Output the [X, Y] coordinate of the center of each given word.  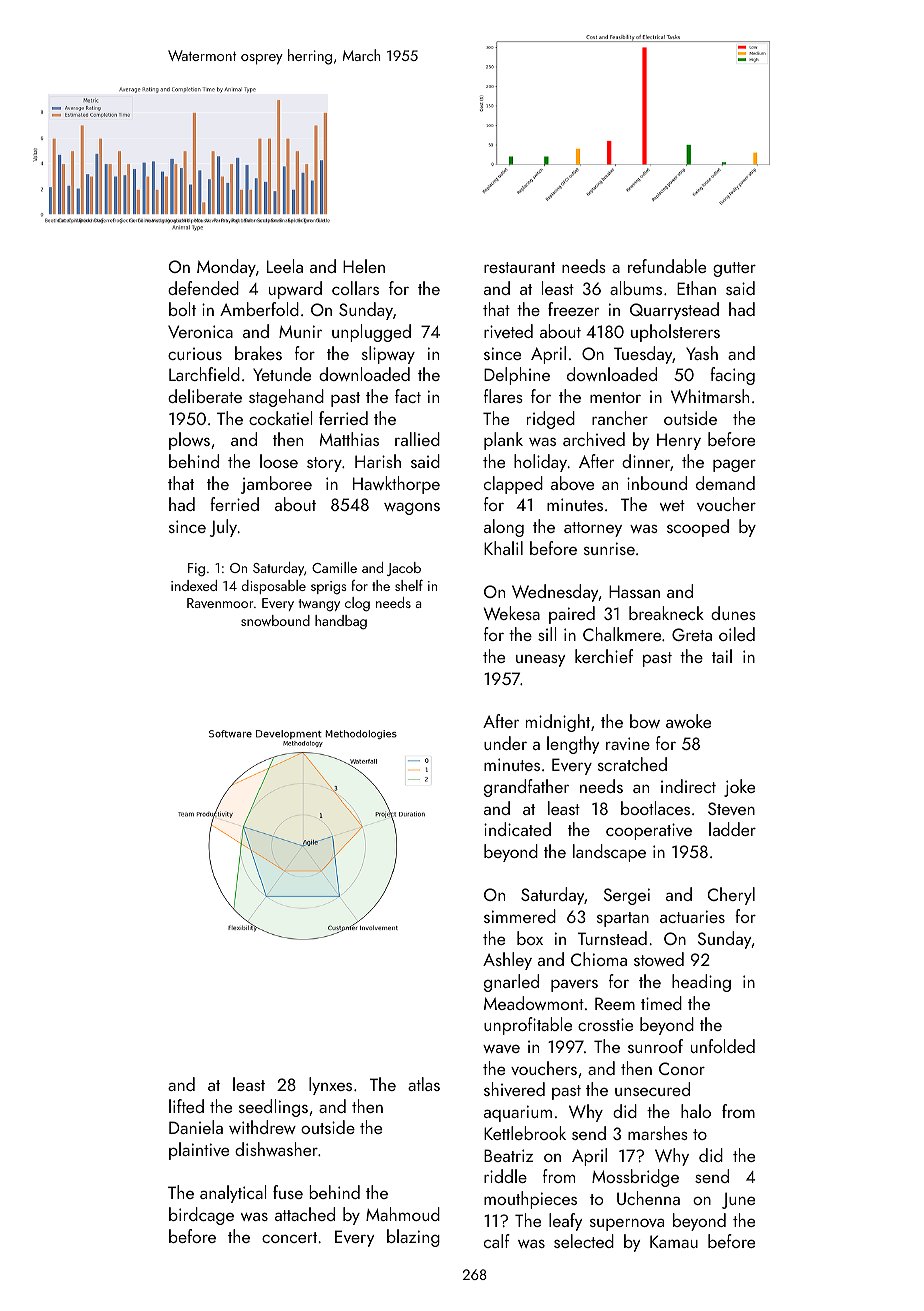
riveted [508, 331]
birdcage [201, 1216]
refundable [667, 266]
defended [203, 288]
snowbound [275, 620]
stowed [659, 959]
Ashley [507, 961]
